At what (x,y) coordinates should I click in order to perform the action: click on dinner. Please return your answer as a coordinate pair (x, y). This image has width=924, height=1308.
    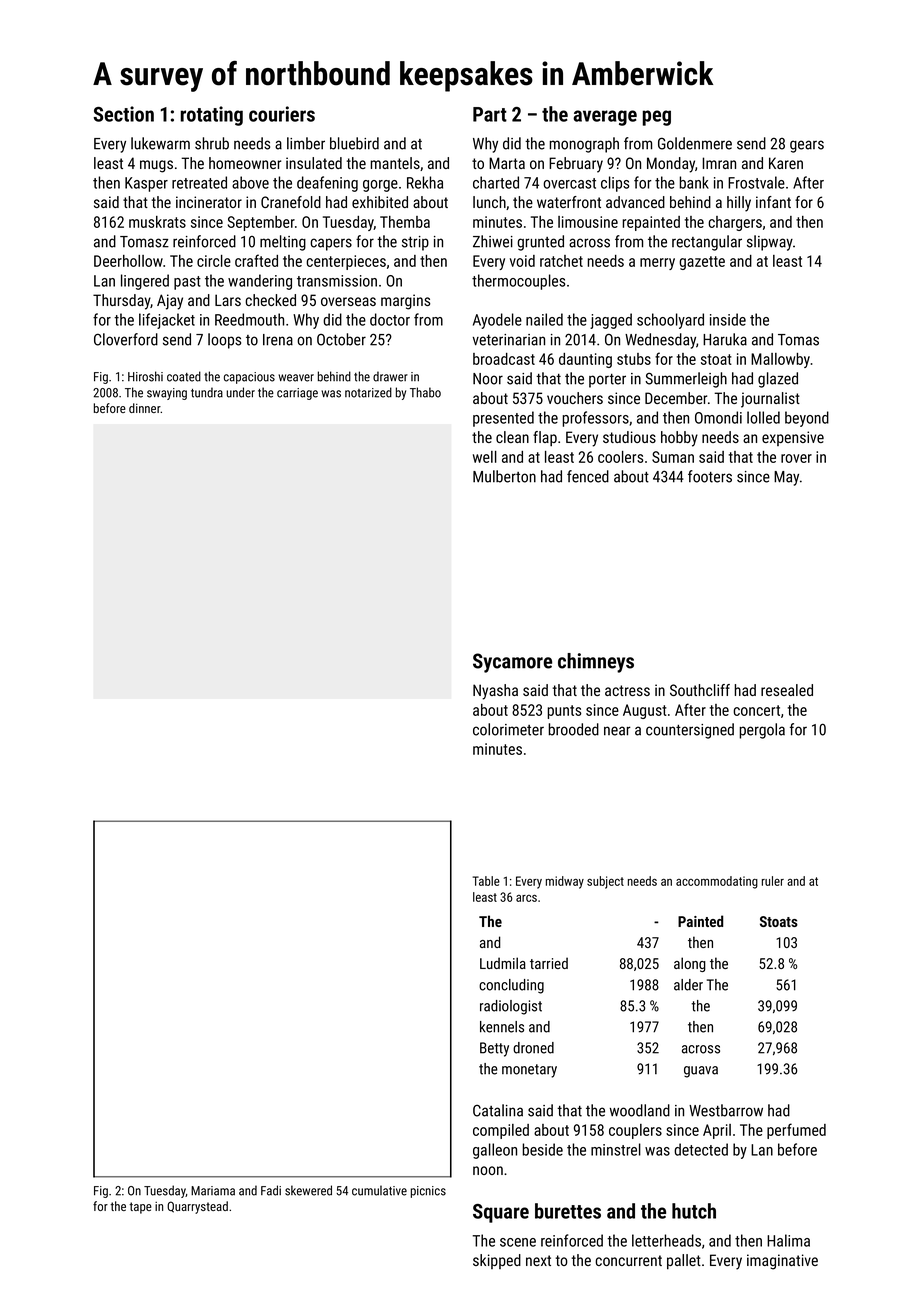
    Looking at the image, I should click on (145, 408).
